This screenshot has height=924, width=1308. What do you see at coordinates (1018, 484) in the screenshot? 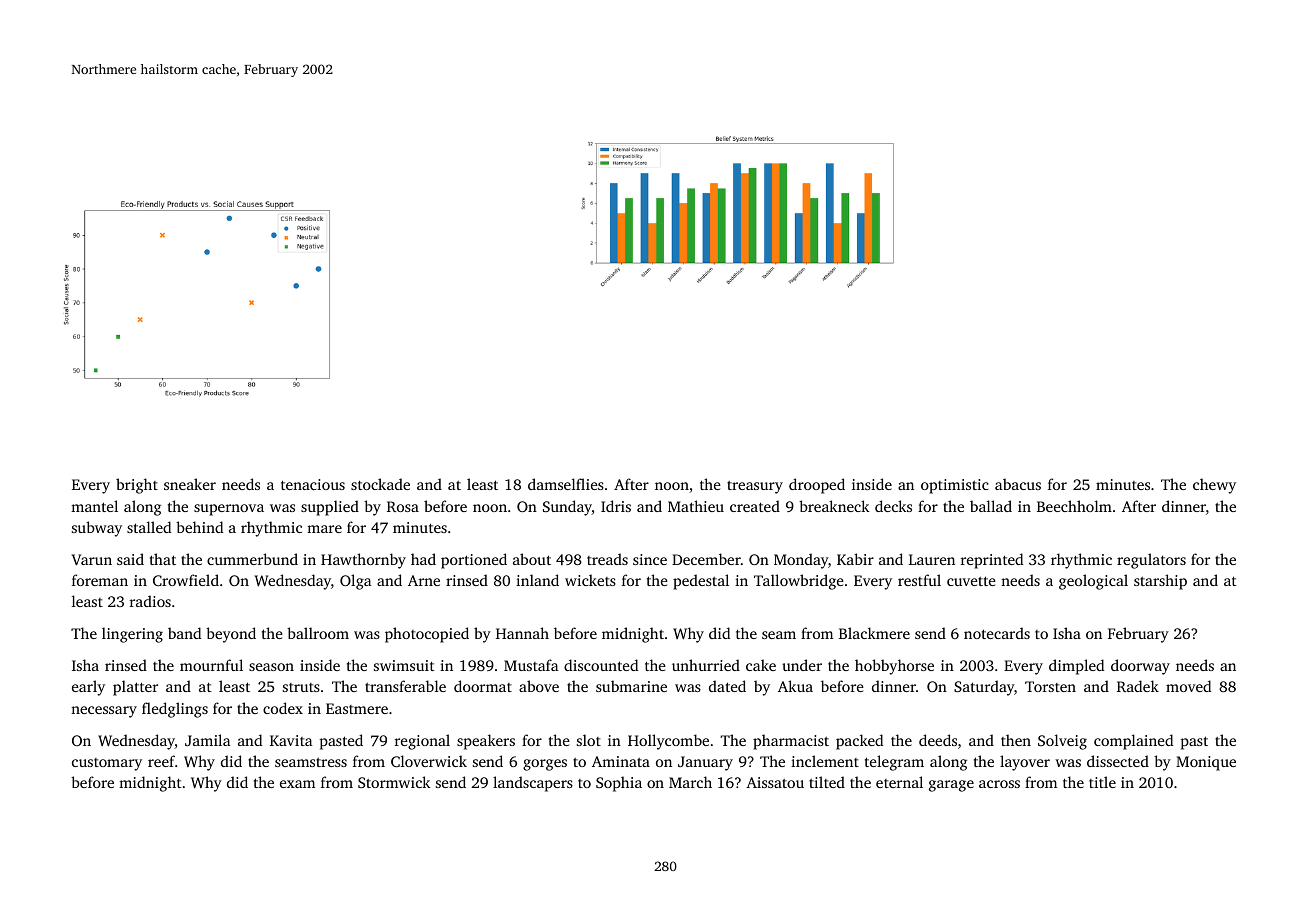
I see `abacus` at bounding box center [1018, 484].
